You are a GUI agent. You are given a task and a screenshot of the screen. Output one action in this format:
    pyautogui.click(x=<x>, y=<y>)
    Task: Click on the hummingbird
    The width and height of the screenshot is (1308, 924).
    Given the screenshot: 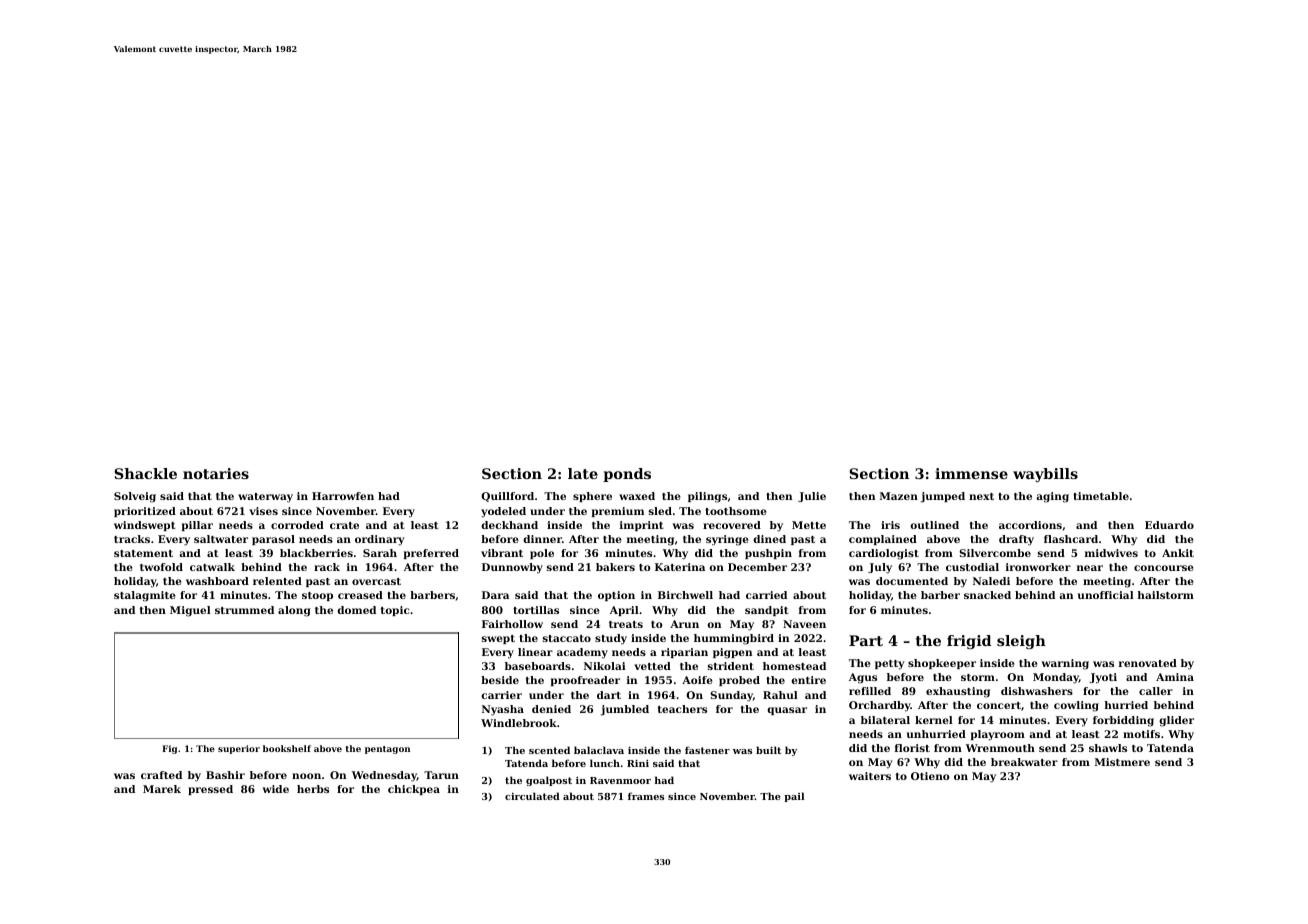 What is the action you would take?
    pyautogui.click(x=734, y=639)
